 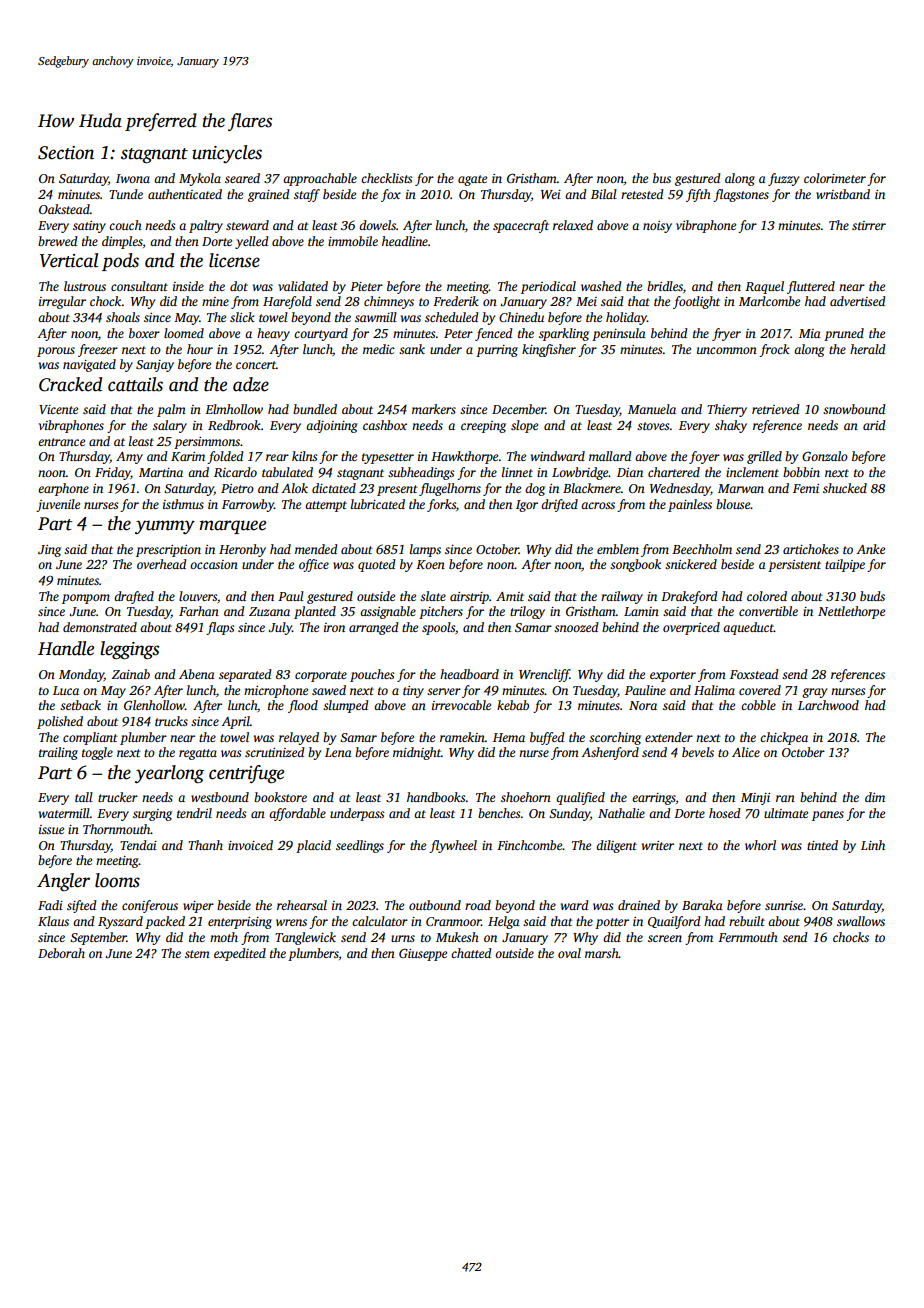 What do you see at coordinates (321, 334) in the document?
I see `courtyard` at bounding box center [321, 334].
